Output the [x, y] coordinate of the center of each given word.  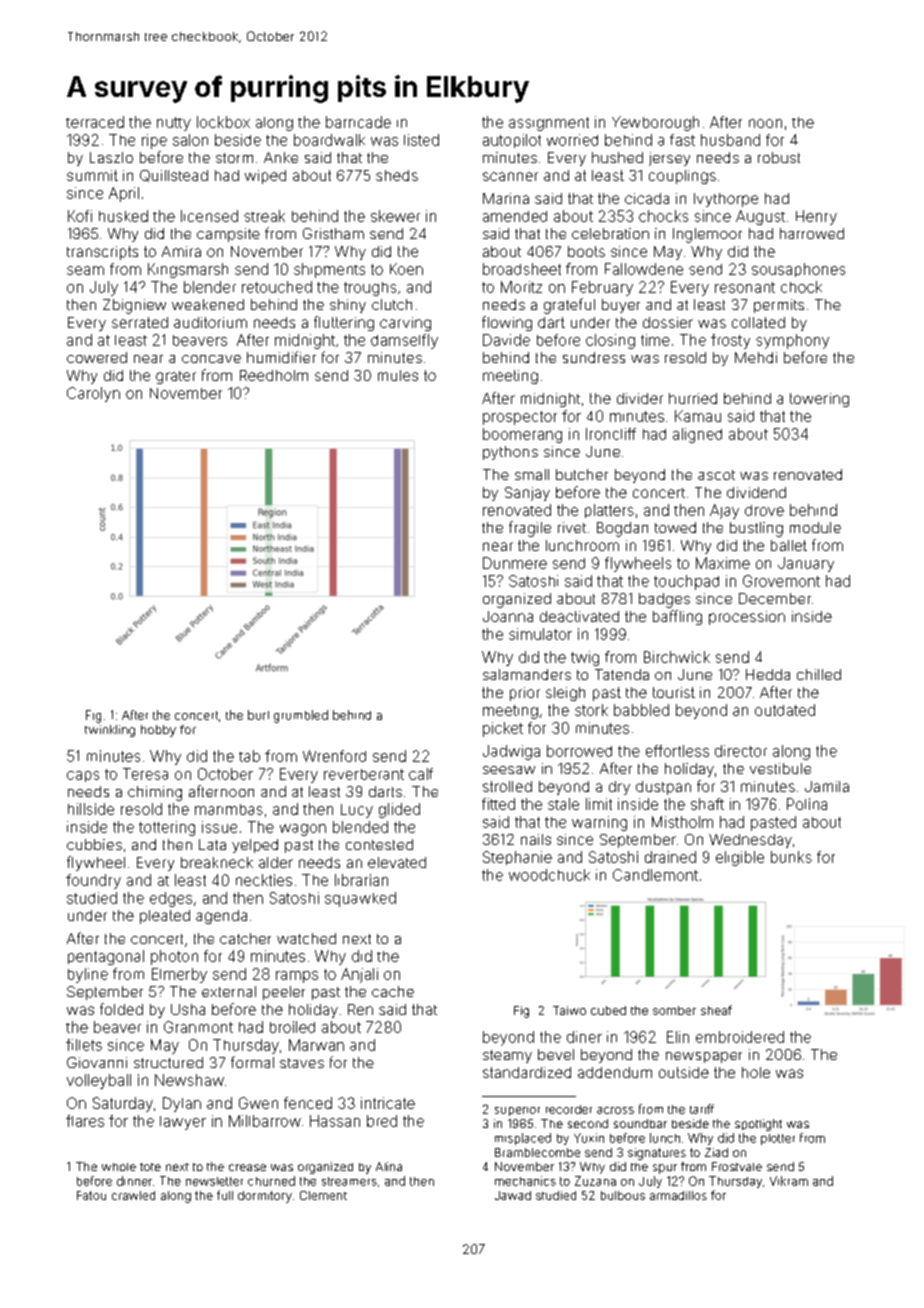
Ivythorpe [726, 200]
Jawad [513, 1195]
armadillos [678, 1195]
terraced [95, 122]
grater [176, 377]
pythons [510, 453]
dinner [134, 1181]
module [815, 527]
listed [421, 140]
